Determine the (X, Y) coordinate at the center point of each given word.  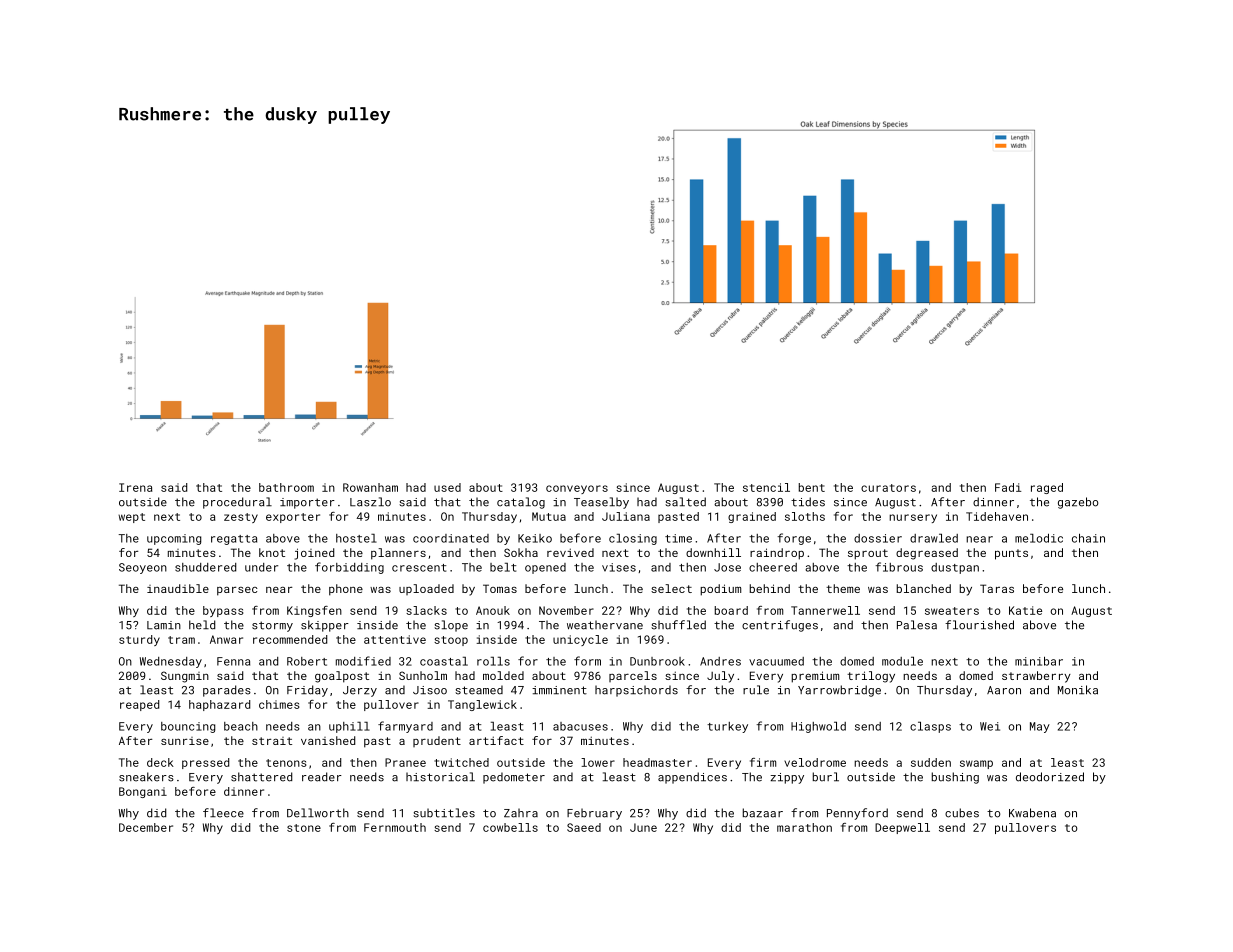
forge (794, 539)
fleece (223, 813)
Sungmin (185, 677)
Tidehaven (997, 516)
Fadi (1008, 487)
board (731, 610)
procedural (237, 503)
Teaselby (601, 503)
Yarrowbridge (839, 691)
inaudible (178, 588)
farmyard (405, 727)
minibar (1039, 661)
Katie (1025, 610)
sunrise (185, 741)
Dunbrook (657, 661)
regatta (234, 540)
